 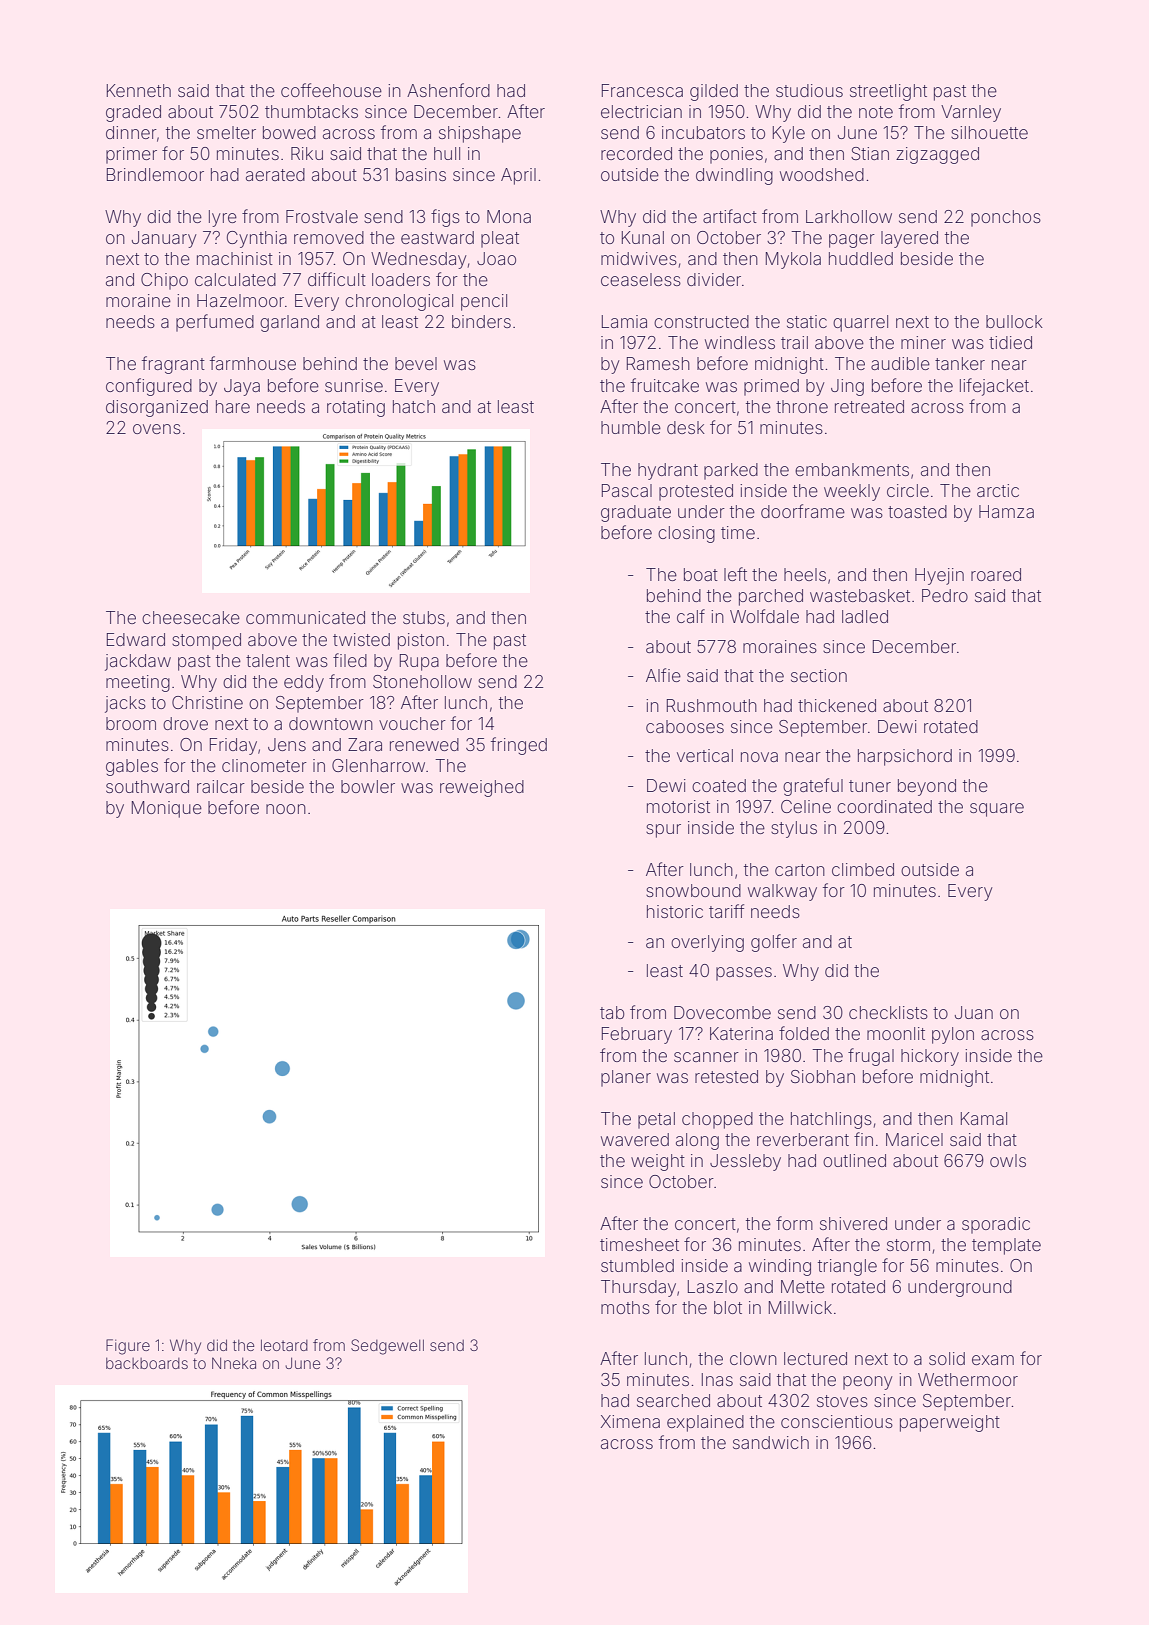 I want to click on ladled, so click(x=865, y=616).
